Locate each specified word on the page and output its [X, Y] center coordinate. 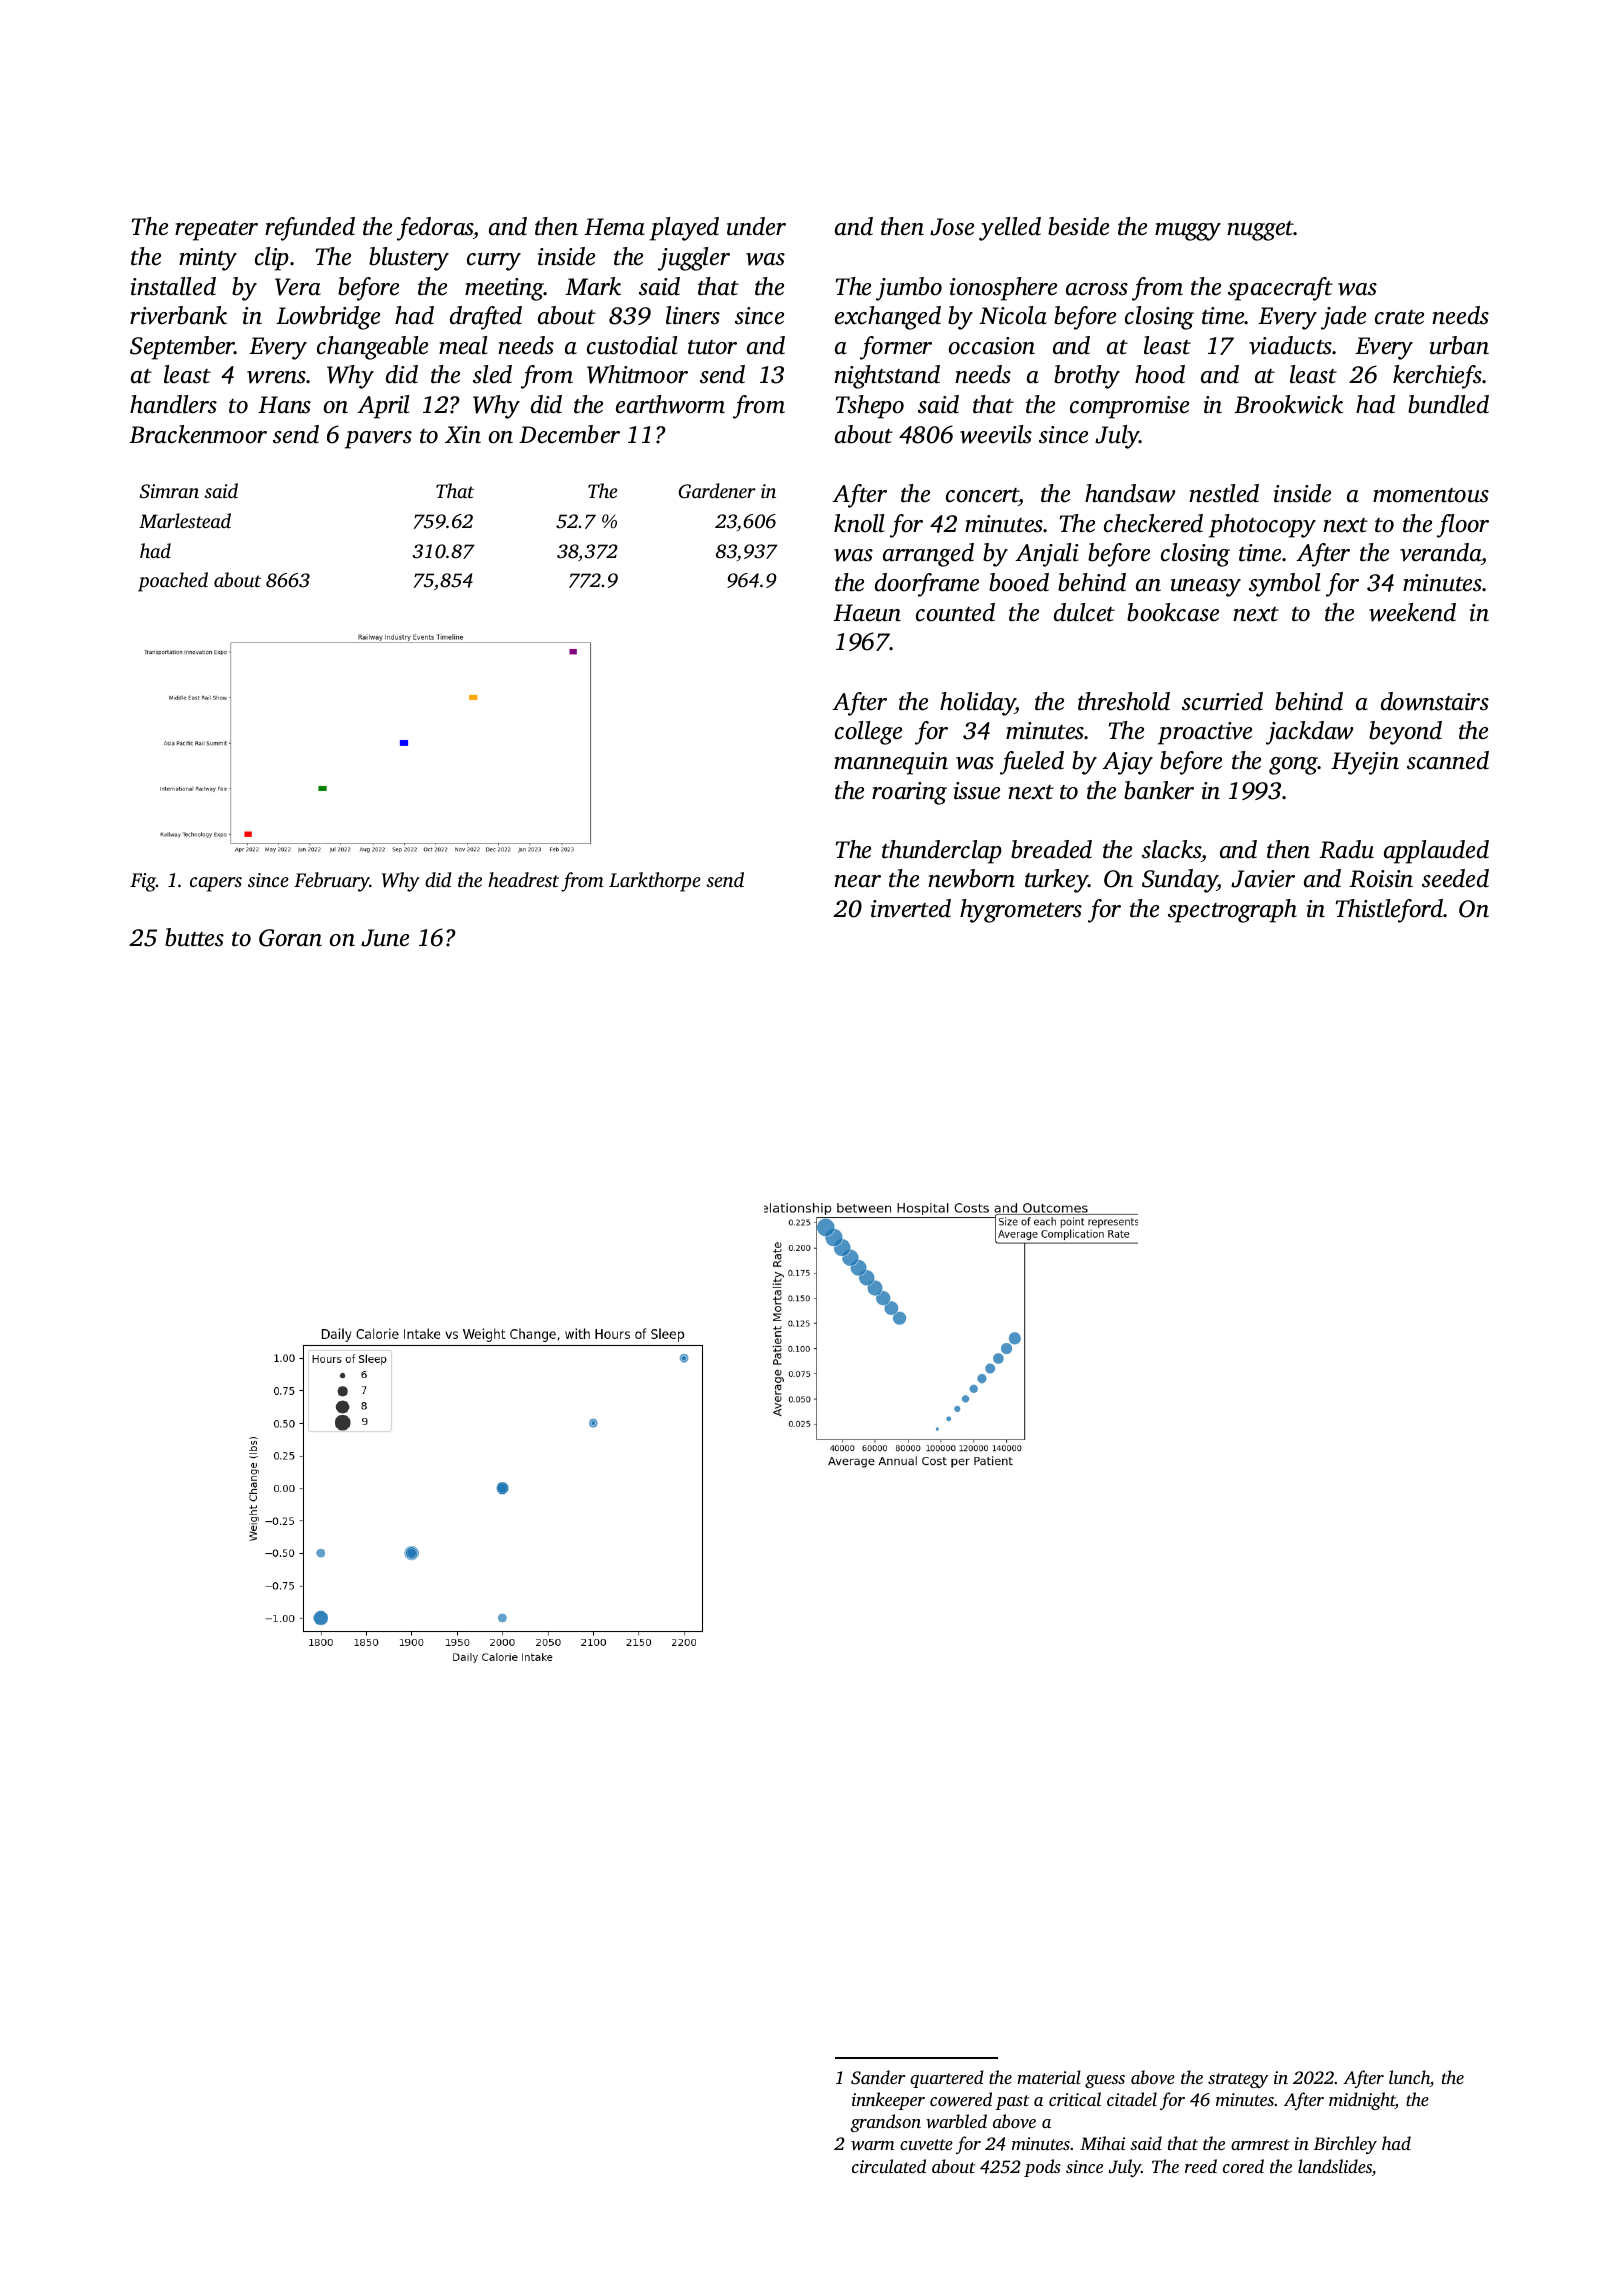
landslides [1335, 2167]
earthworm [670, 404]
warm [873, 2145]
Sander [878, 2077]
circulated [889, 2166]
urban [1459, 345]
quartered [947, 2079]
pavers [378, 440]
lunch [1409, 2078]
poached [173, 582]
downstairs [1435, 701]
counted [955, 612]
